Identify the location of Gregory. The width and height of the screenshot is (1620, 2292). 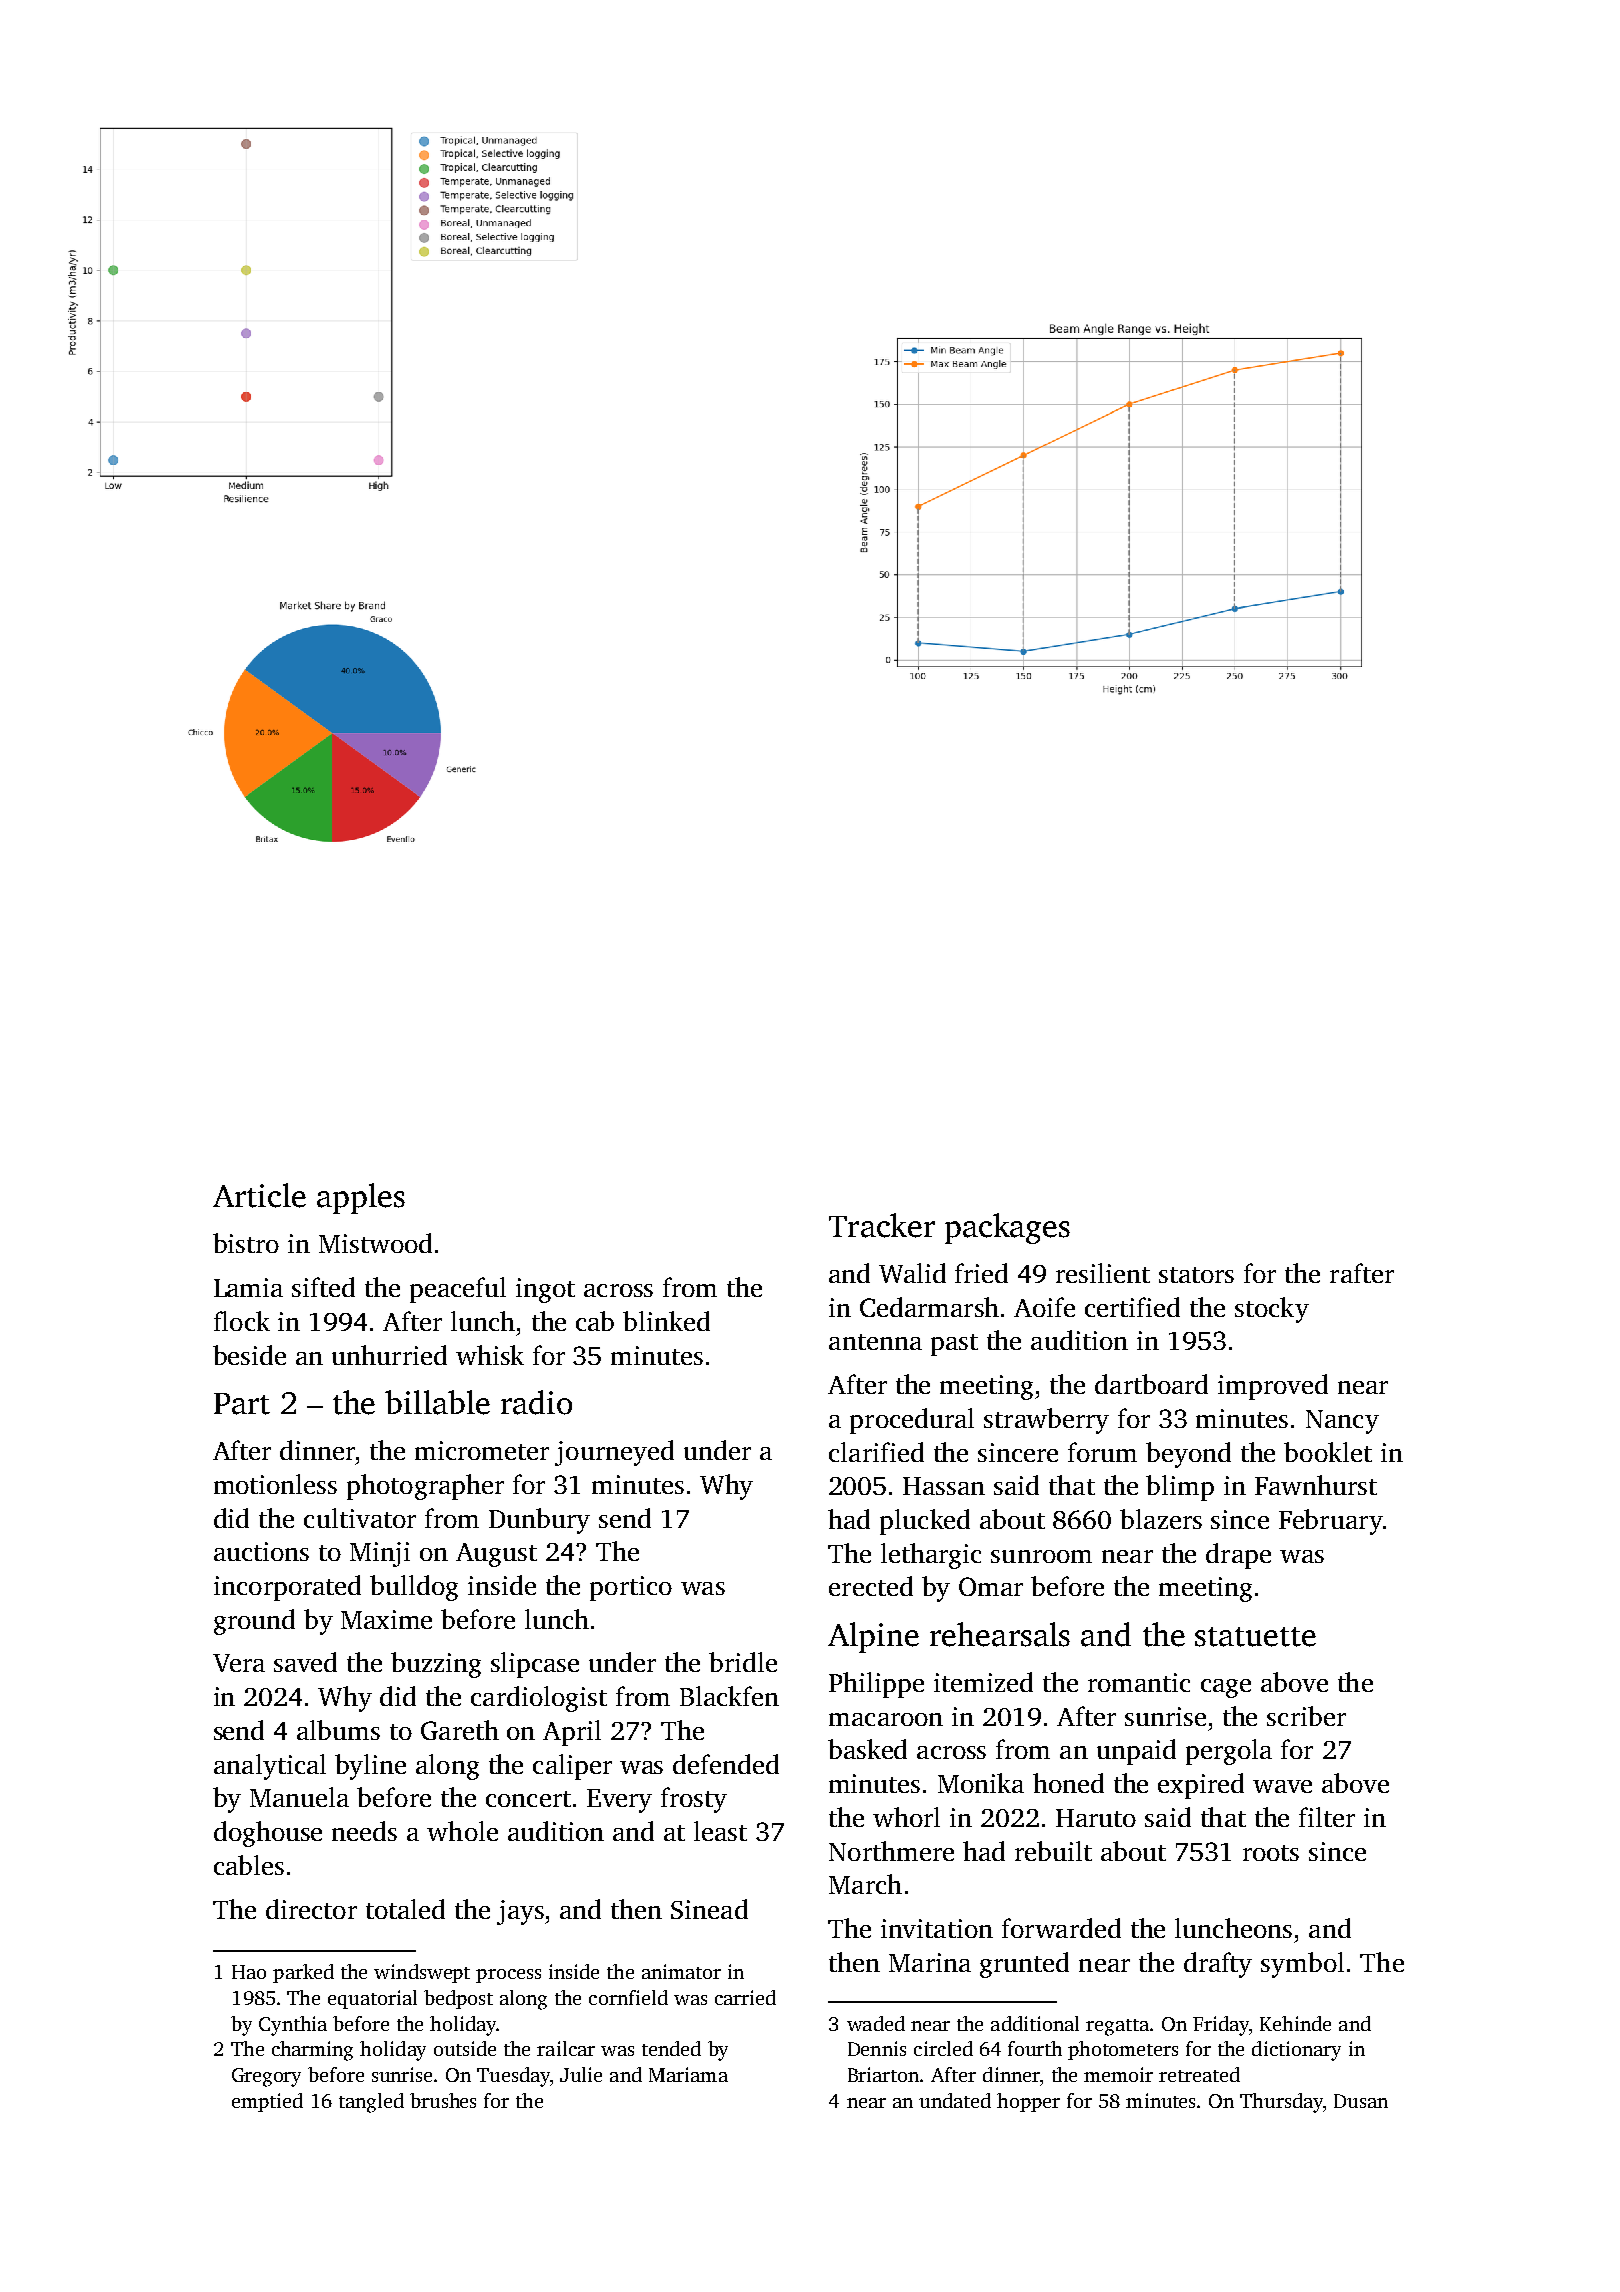
(266, 2077).
